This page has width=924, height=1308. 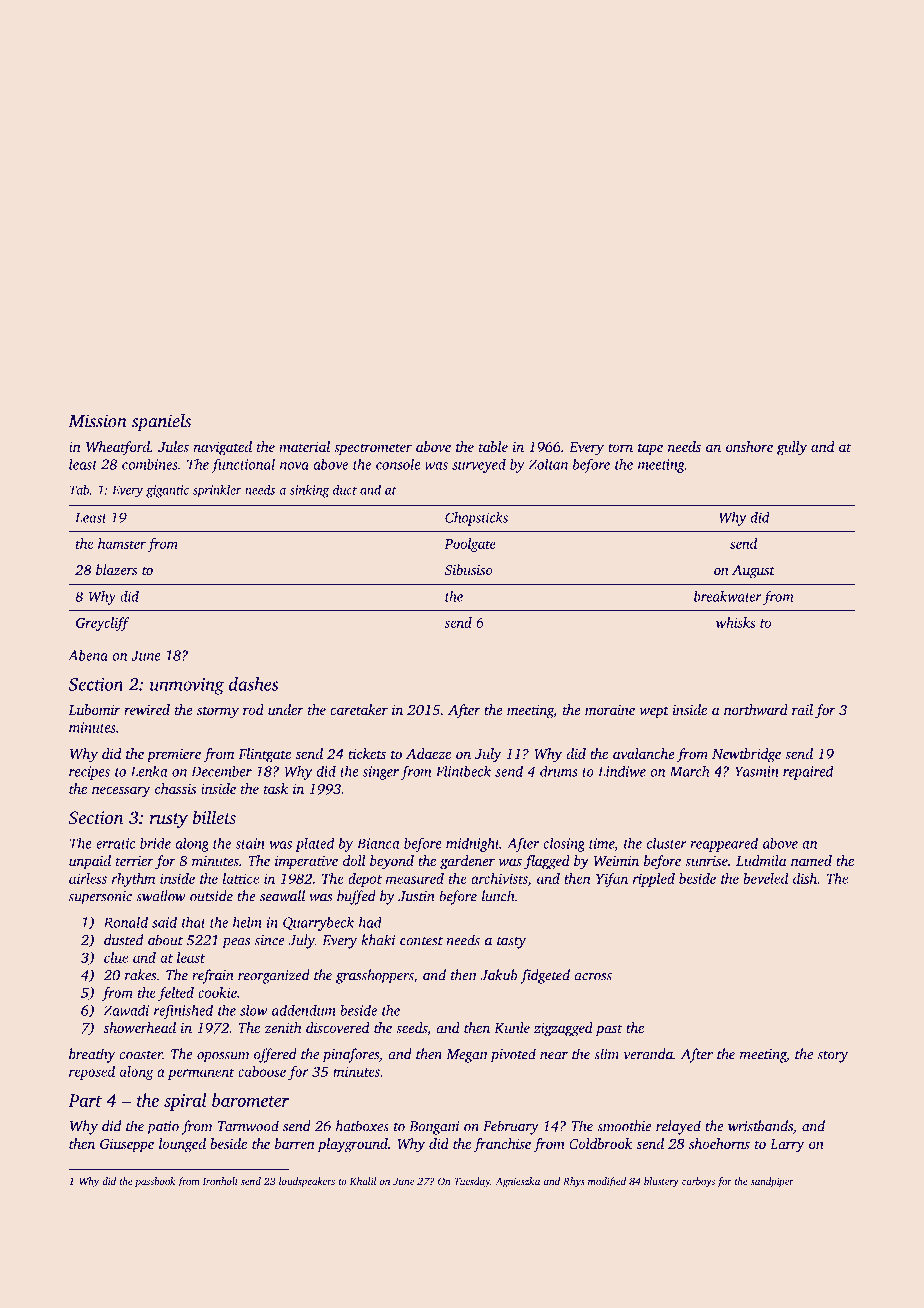 I want to click on onshore, so click(x=749, y=446).
